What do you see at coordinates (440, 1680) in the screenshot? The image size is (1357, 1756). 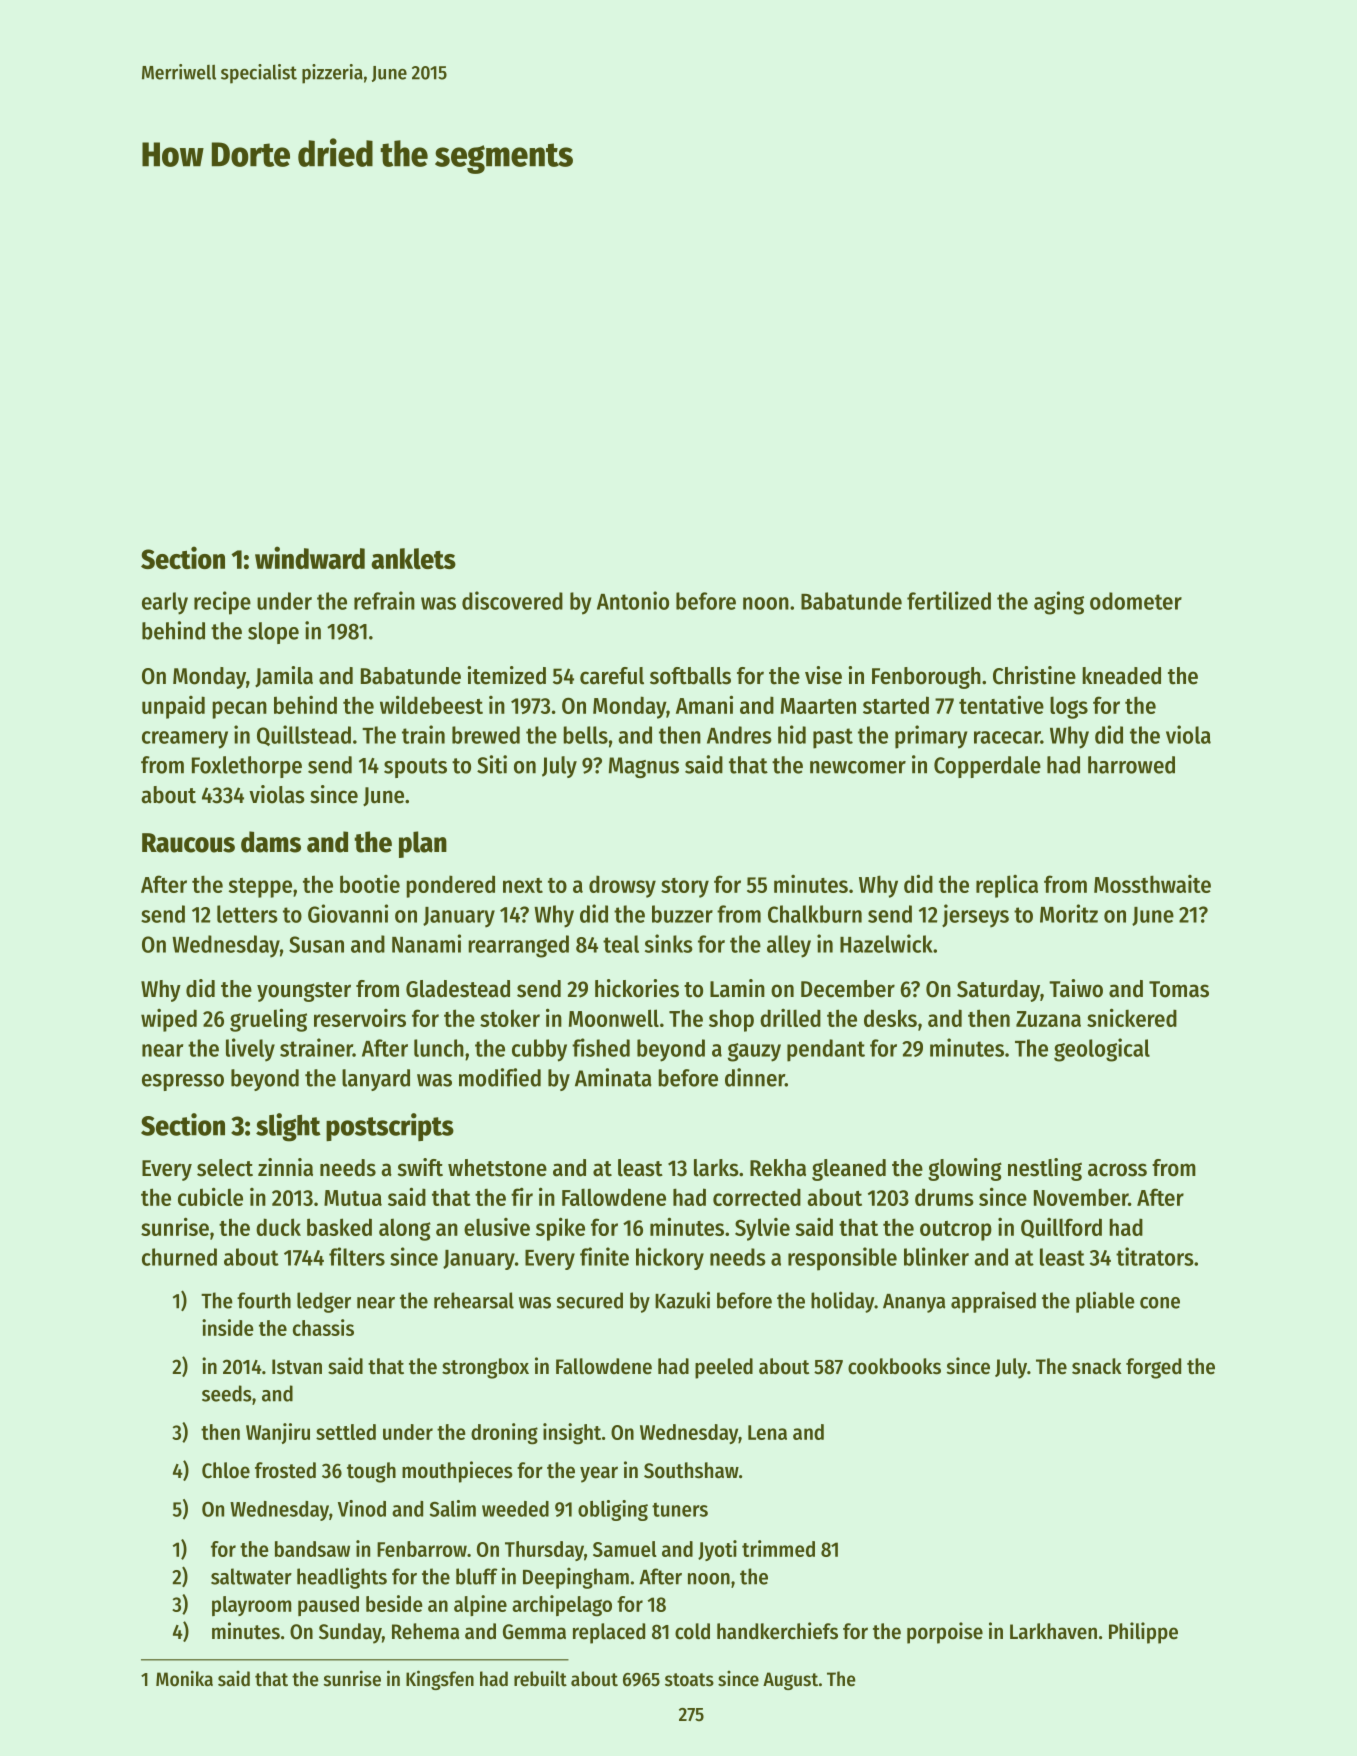 I see `Kingsfen` at bounding box center [440, 1680].
